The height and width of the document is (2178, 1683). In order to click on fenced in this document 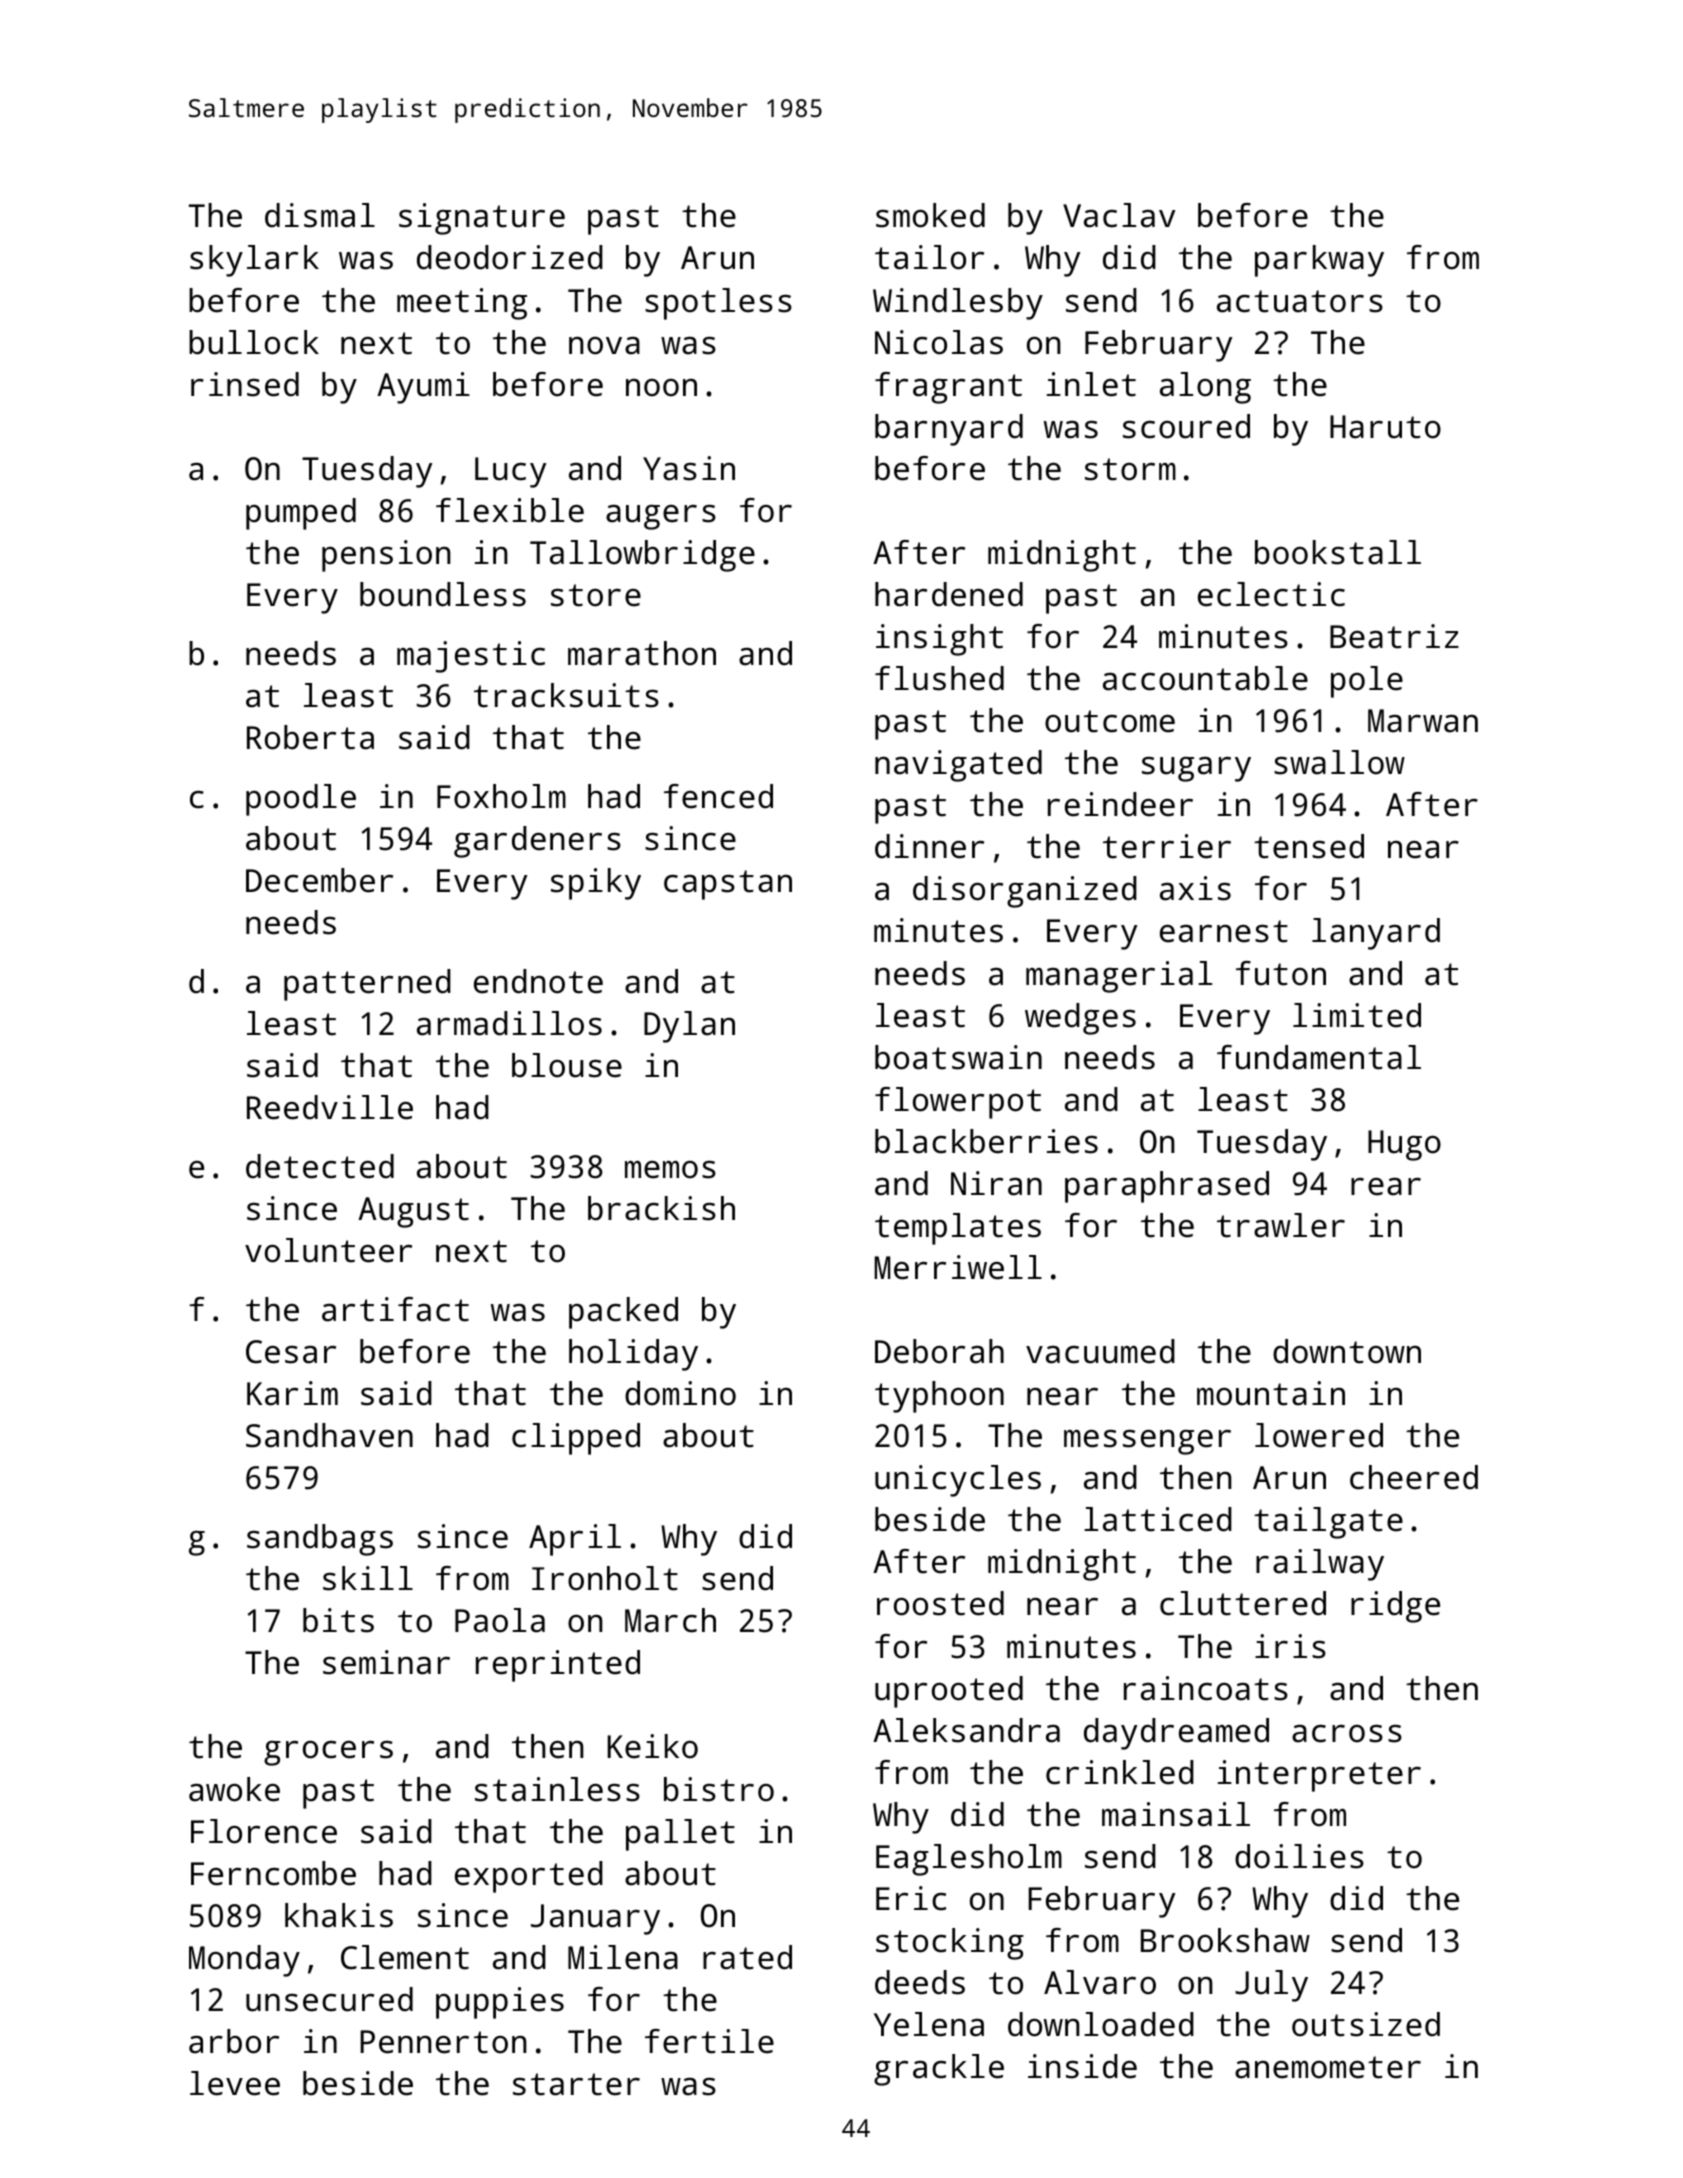, I will do `click(718, 796)`.
